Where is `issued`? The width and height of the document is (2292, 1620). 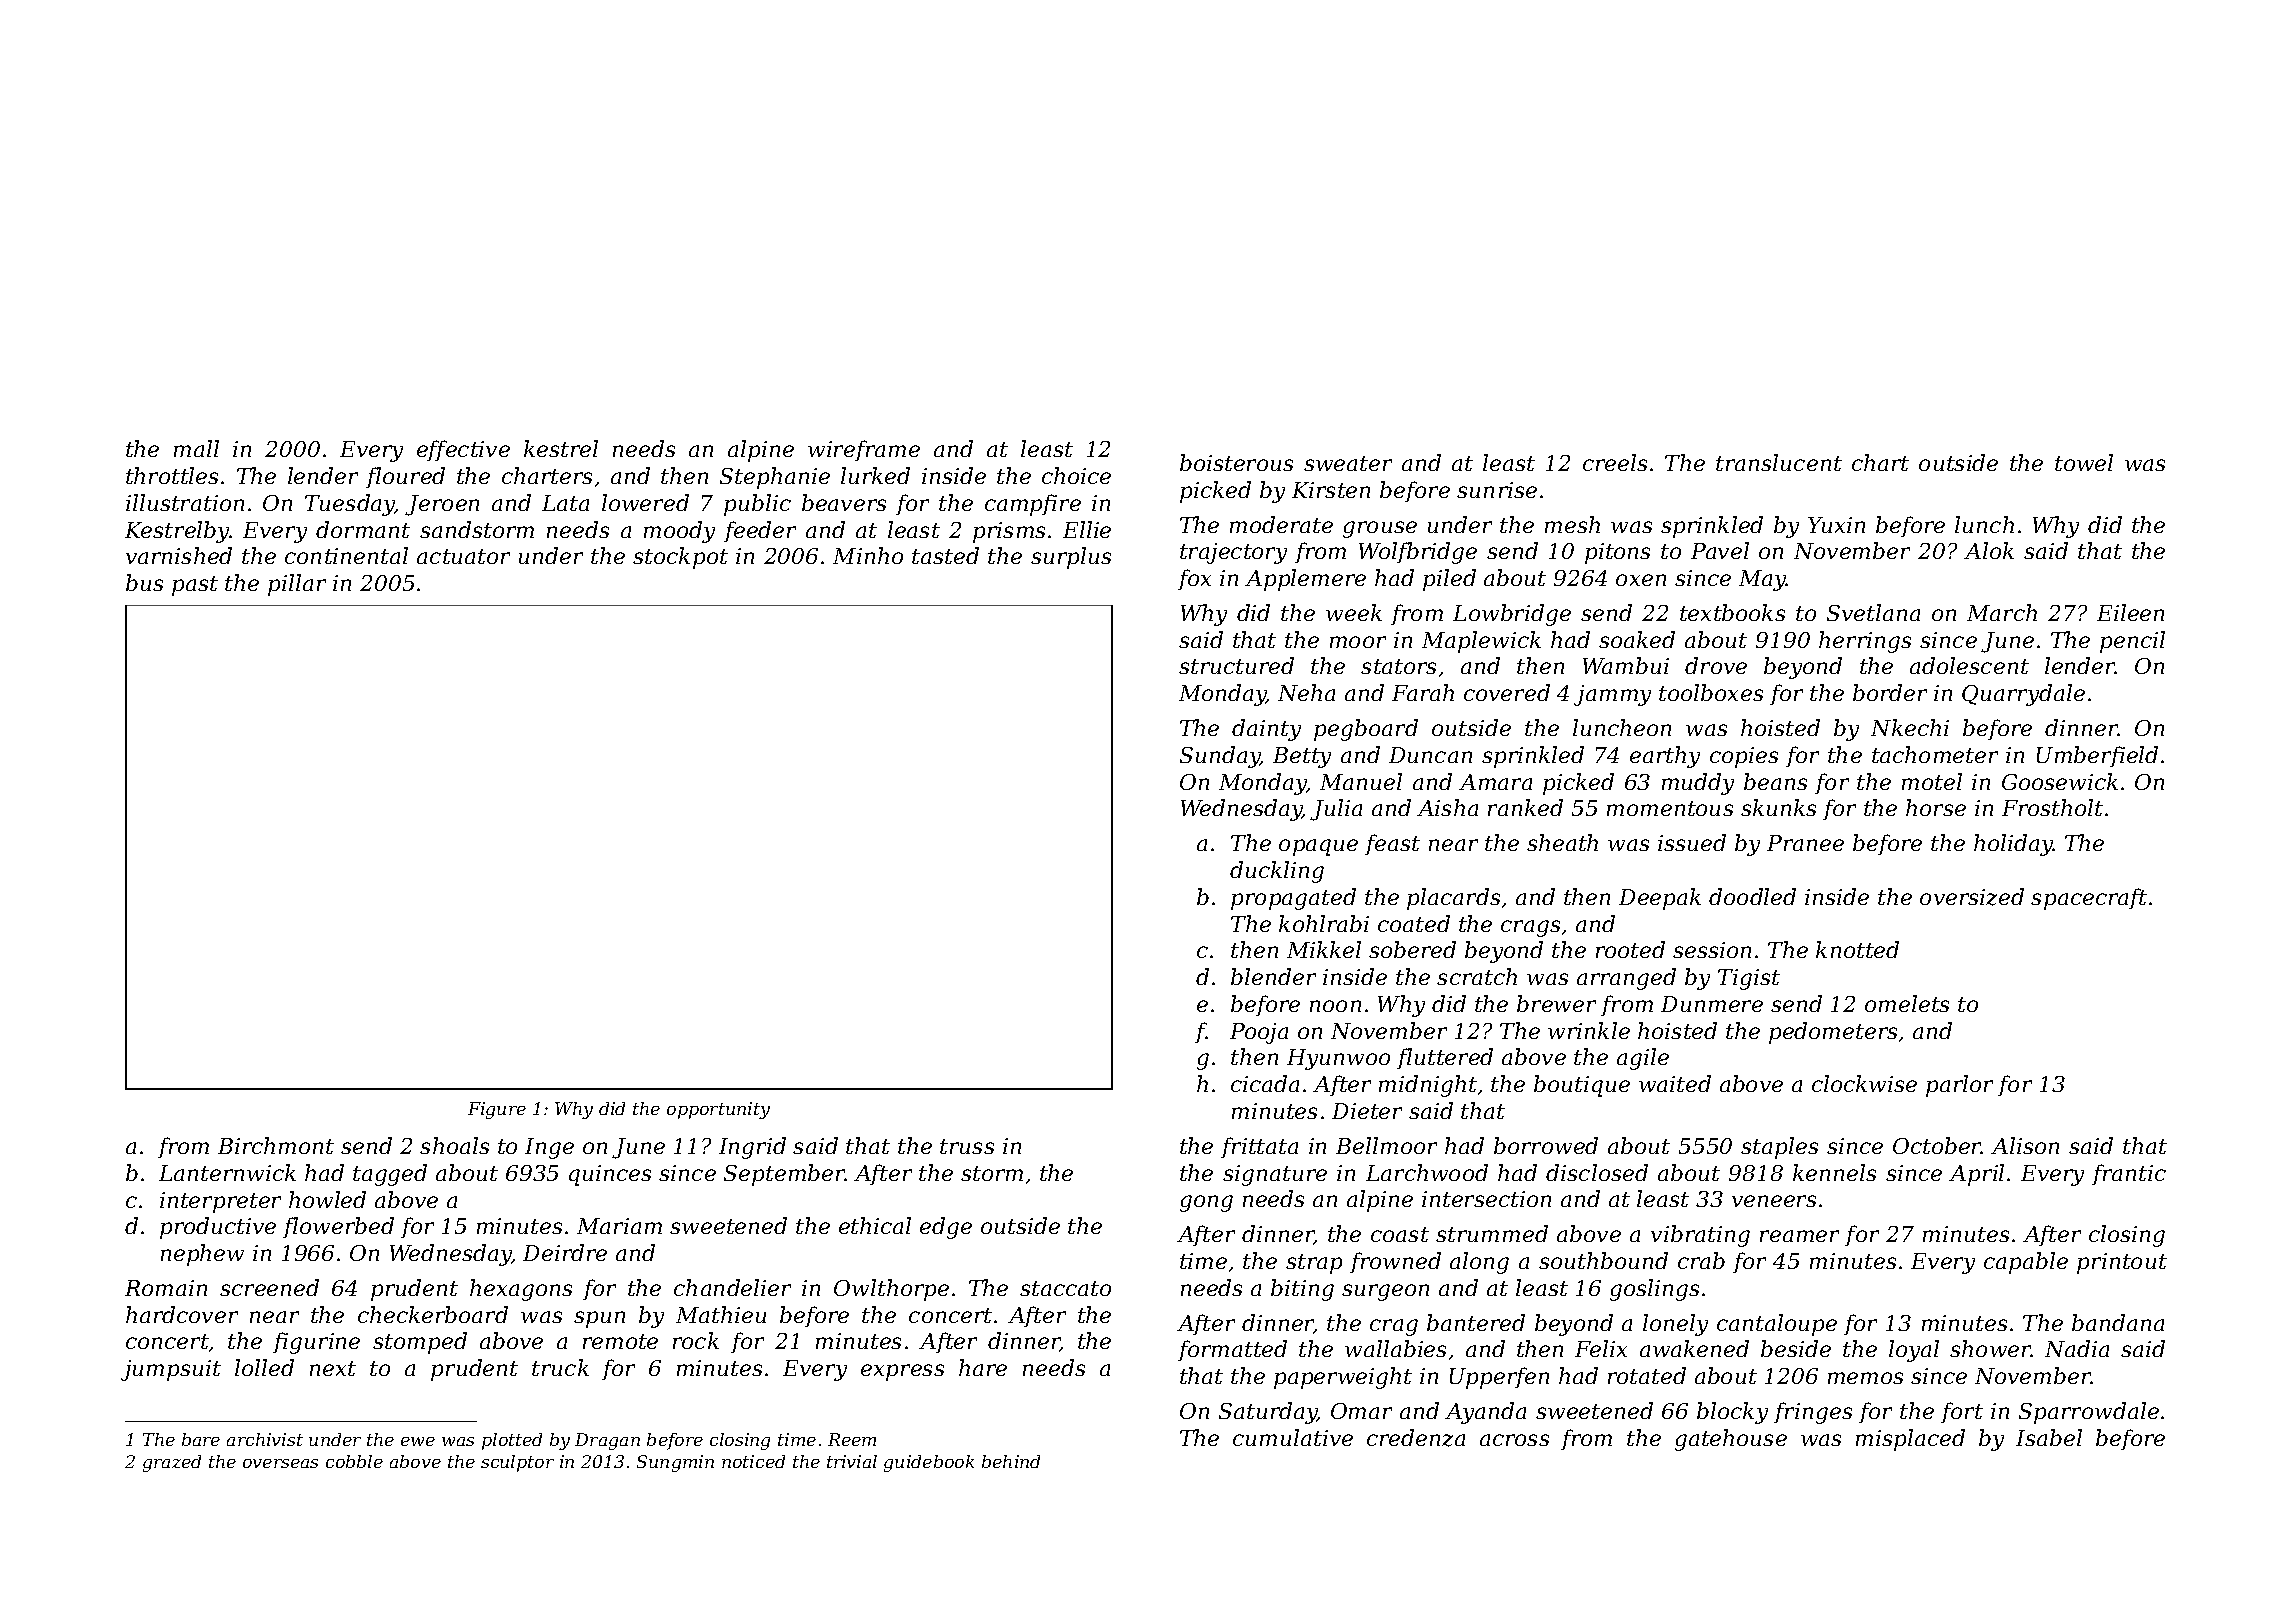 issued is located at coordinates (1692, 842).
